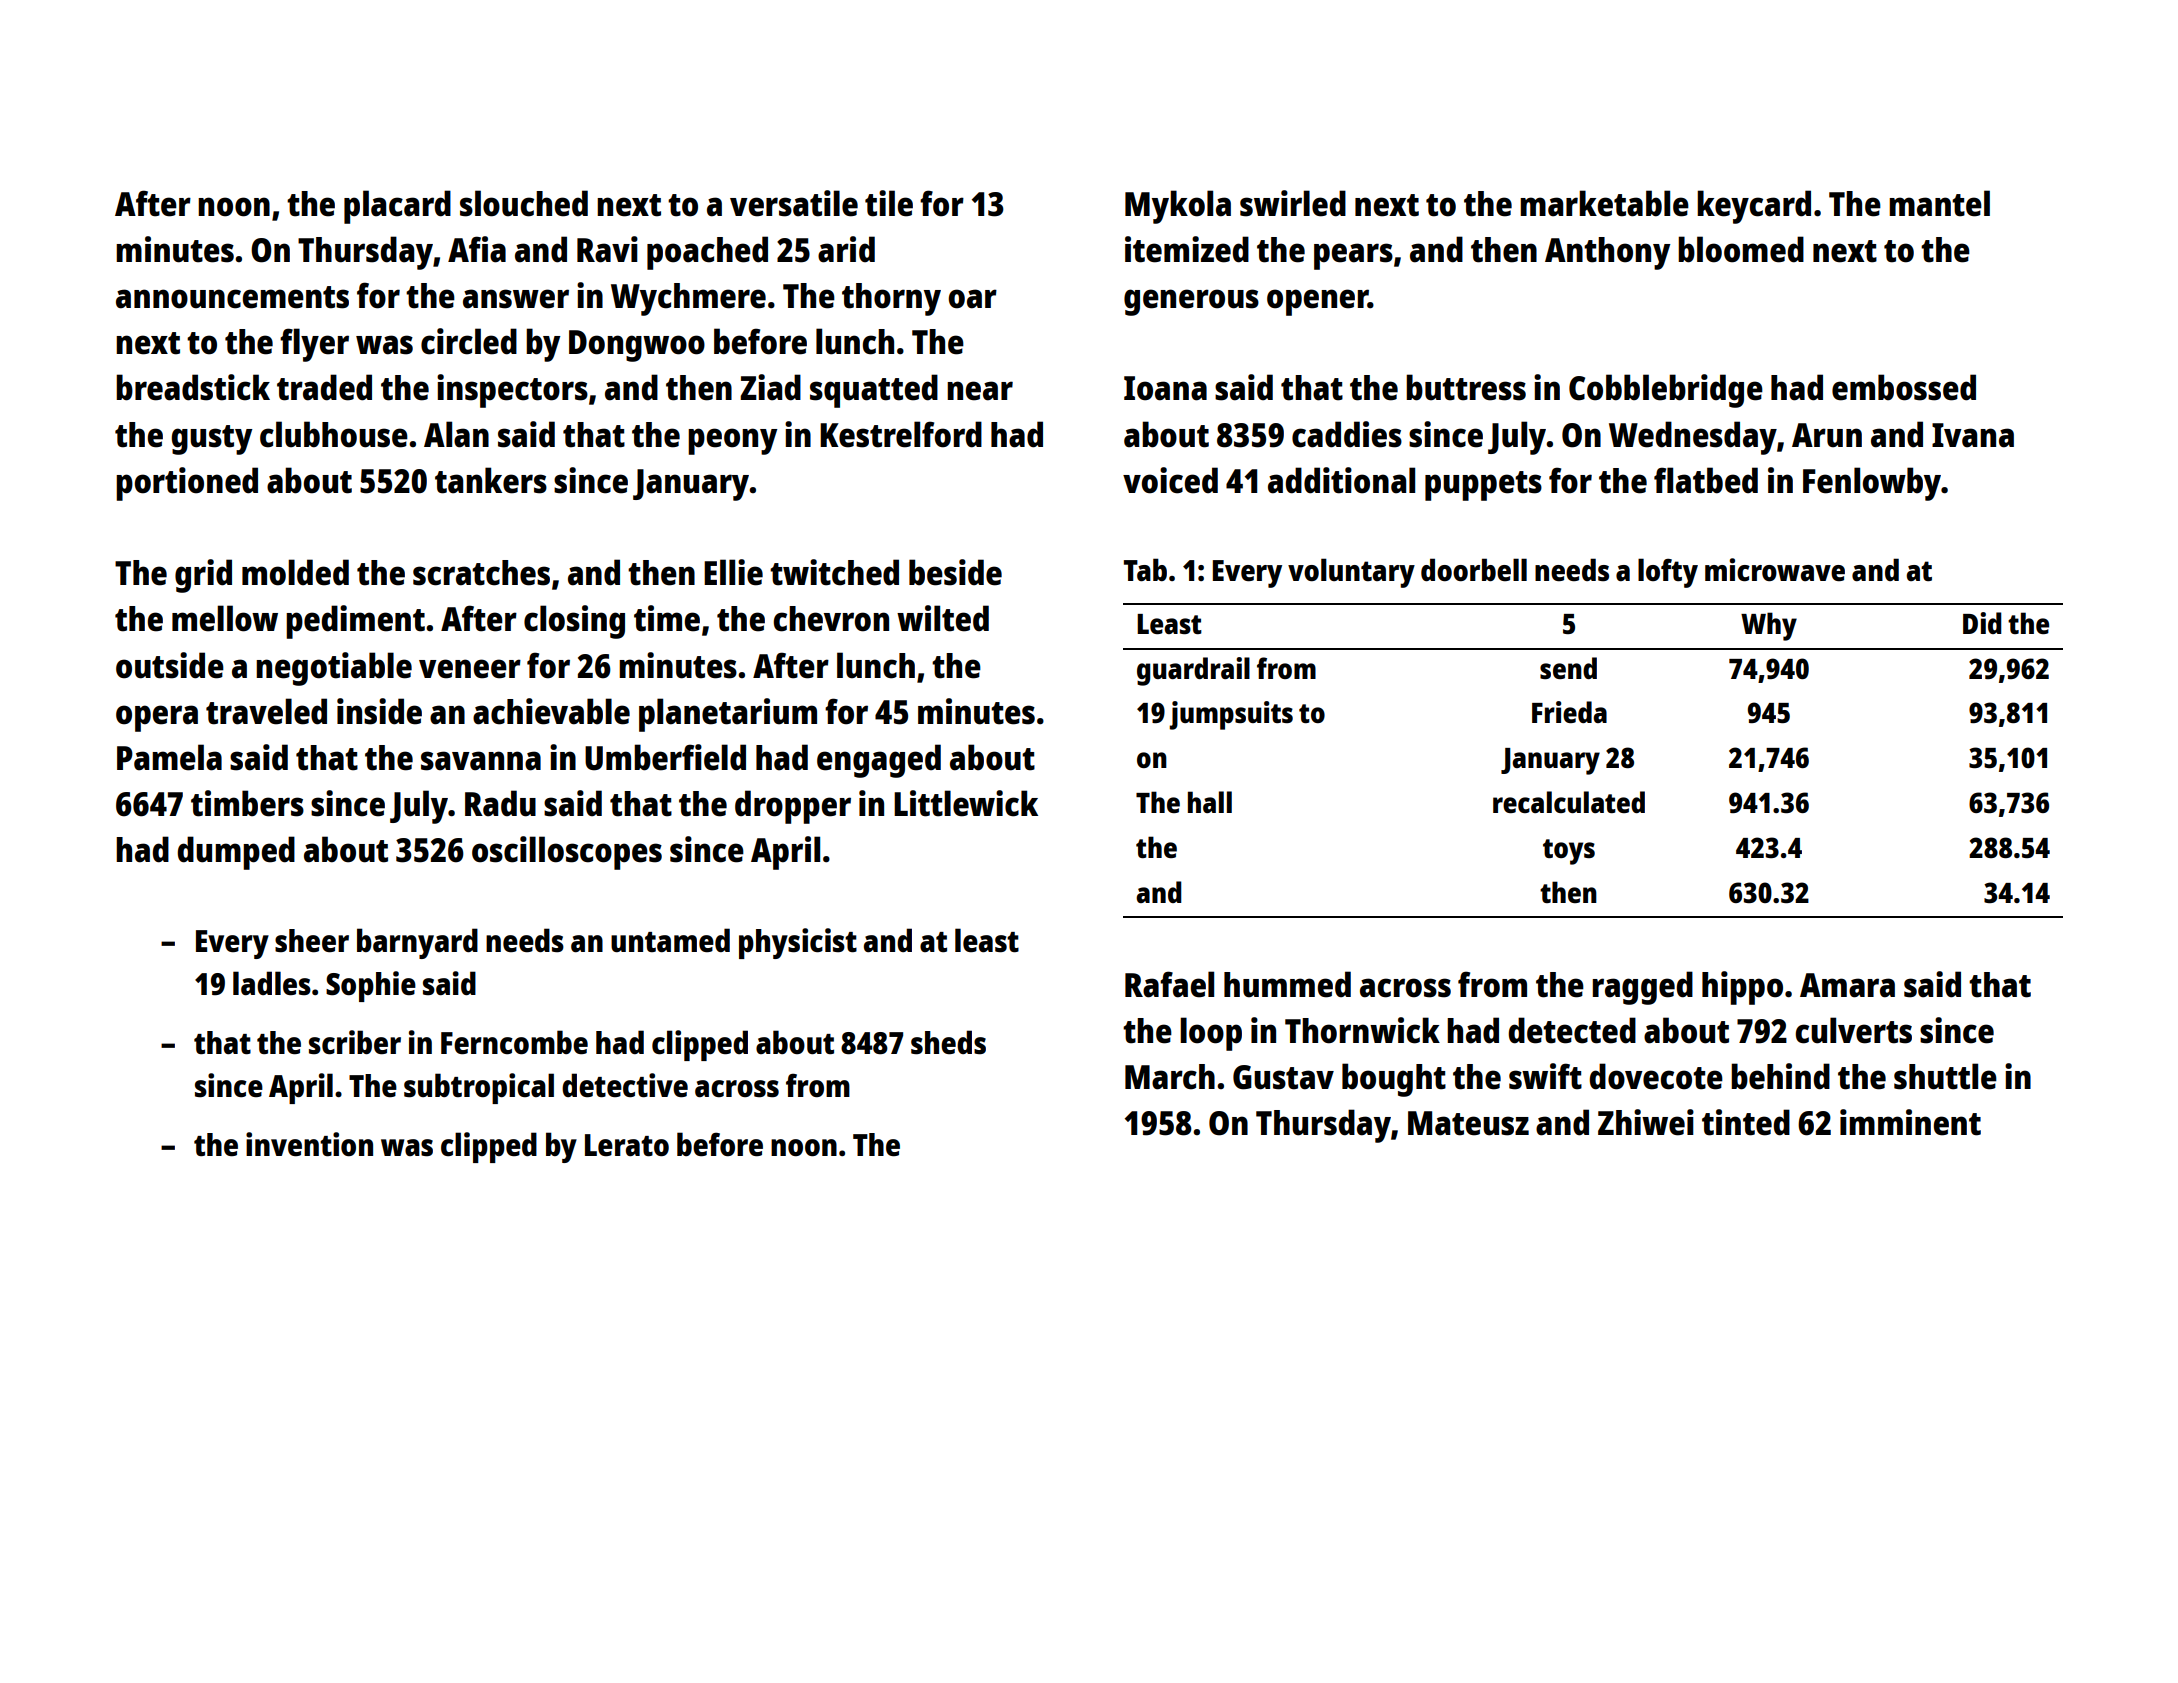 The image size is (2178, 1683). What do you see at coordinates (1569, 802) in the screenshot?
I see `recalculated` at bounding box center [1569, 802].
